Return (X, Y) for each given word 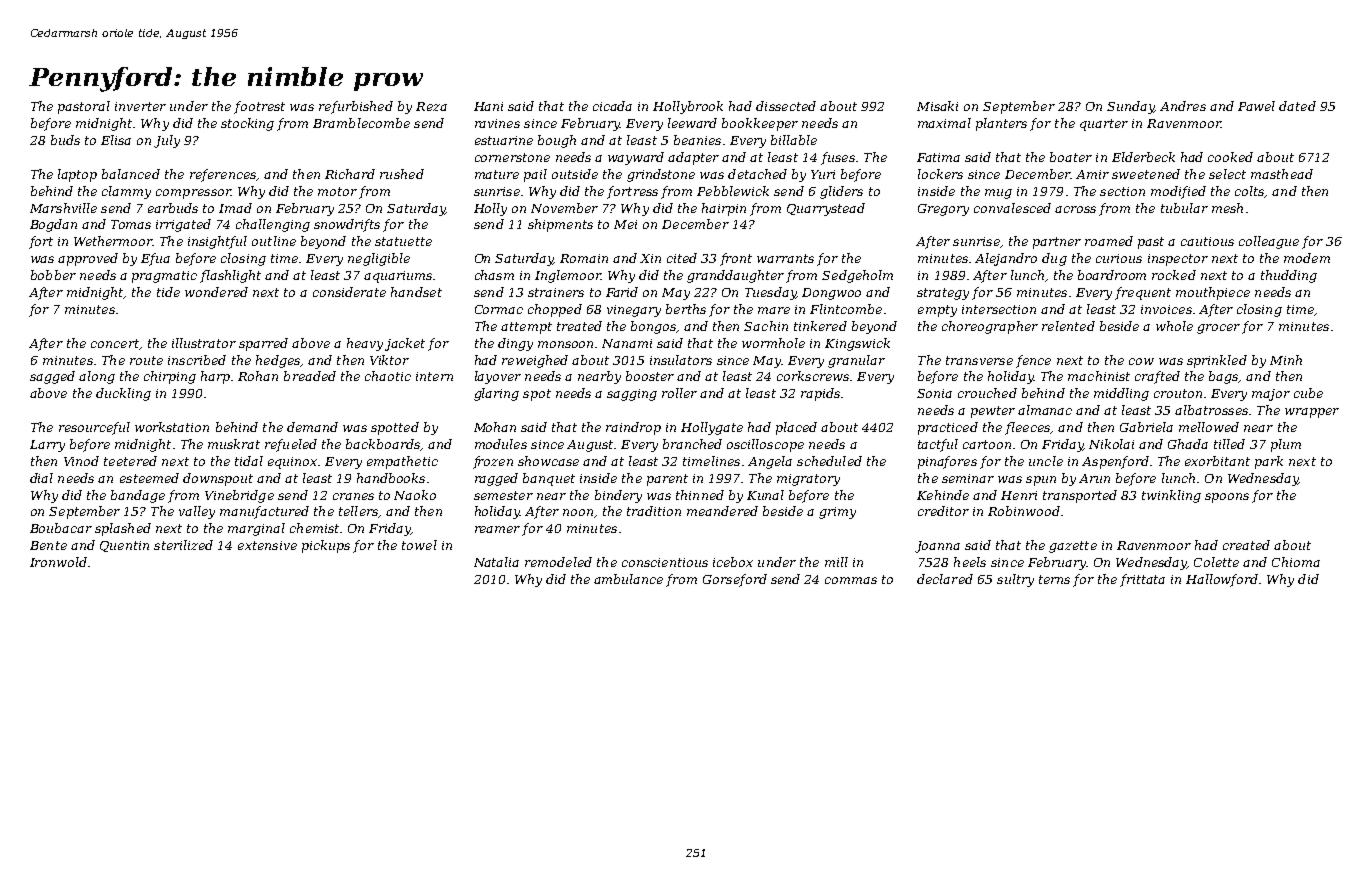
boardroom (1112, 275)
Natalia (496, 562)
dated (1297, 106)
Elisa (116, 140)
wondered (216, 292)
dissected (786, 106)
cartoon (987, 444)
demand (312, 427)
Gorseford (735, 580)
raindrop (633, 428)
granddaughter (735, 276)
